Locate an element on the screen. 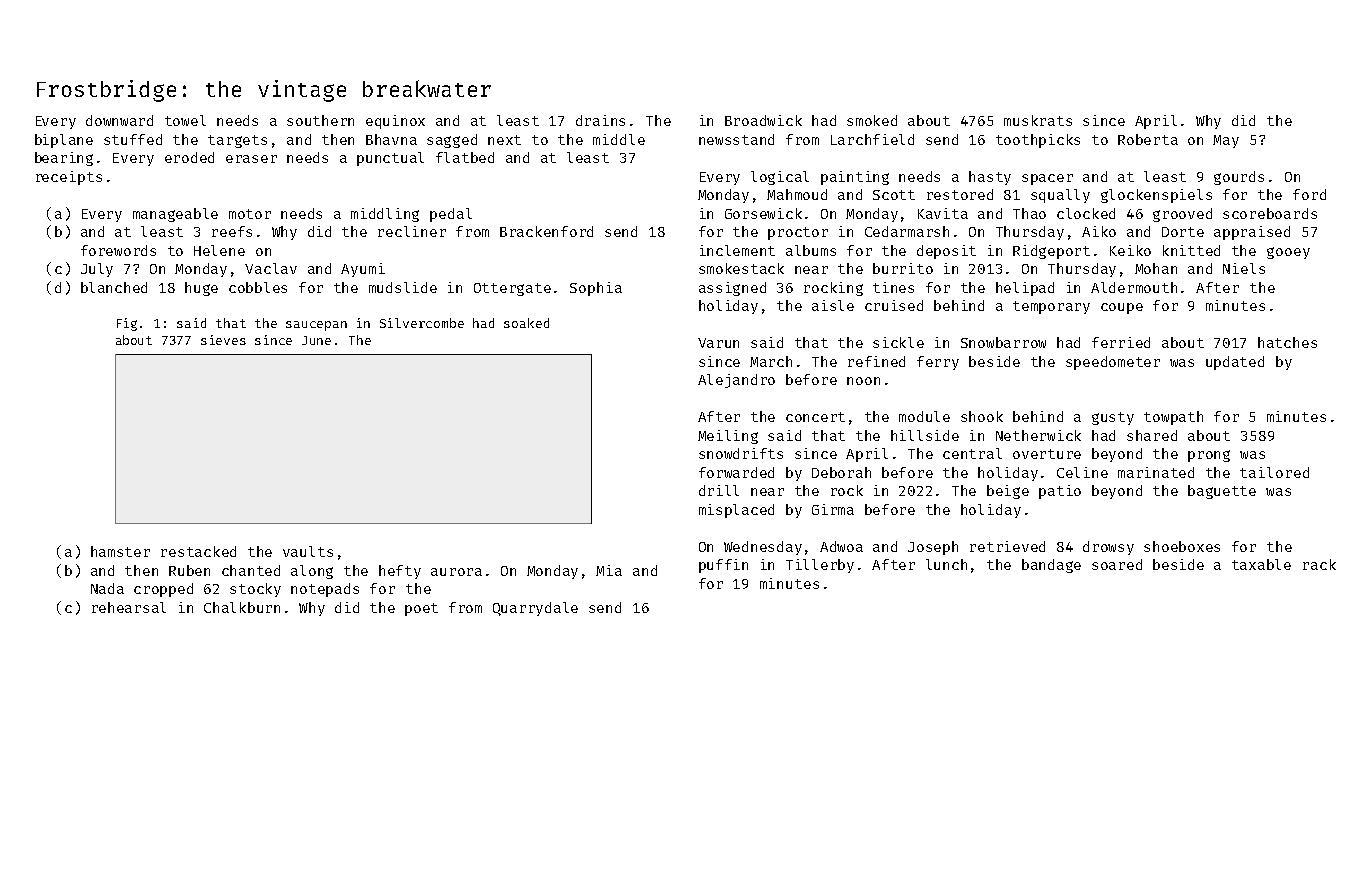  southern is located at coordinates (320, 120).
